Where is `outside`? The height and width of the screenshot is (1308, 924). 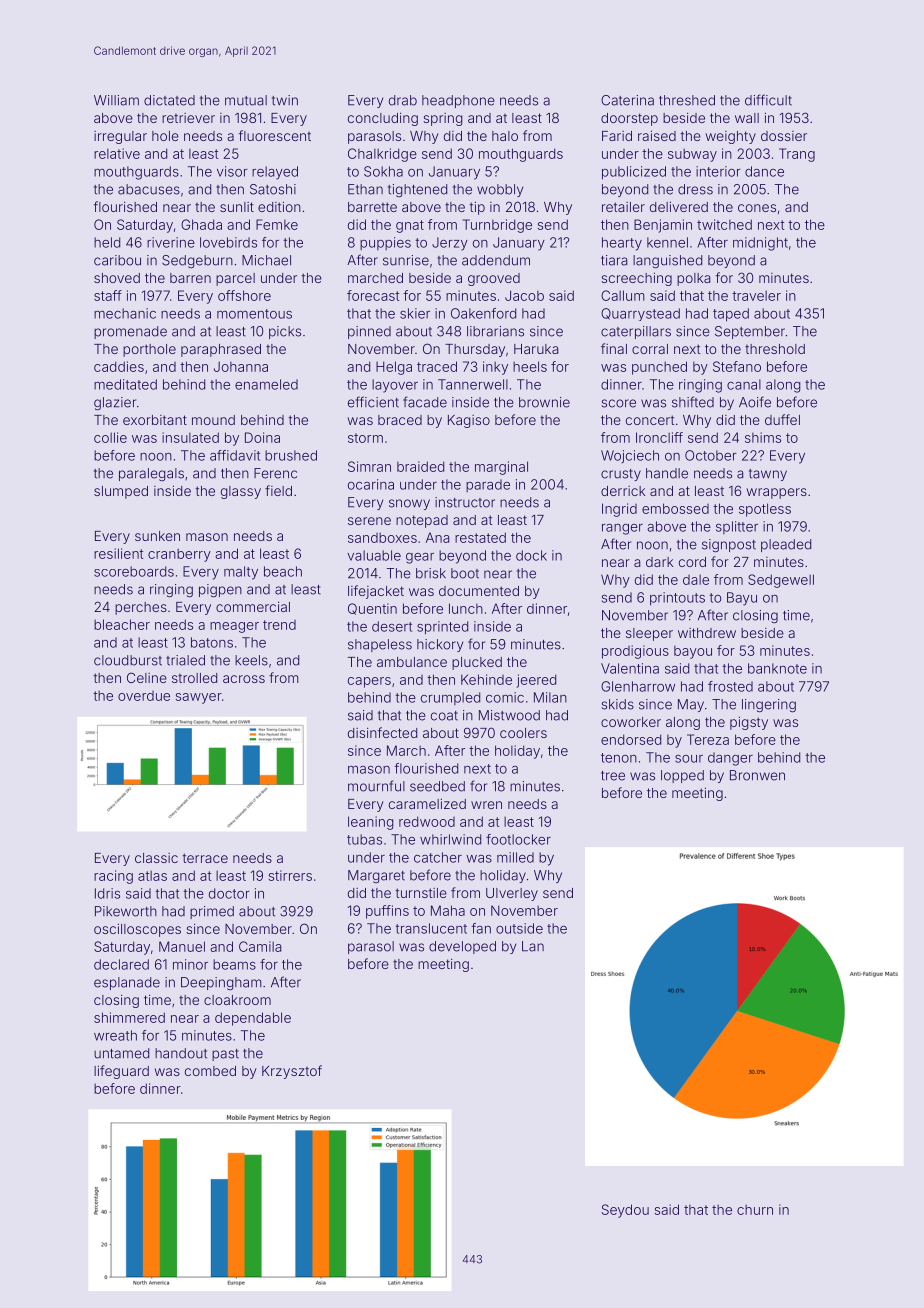 outside is located at coordinates (519, 928).
